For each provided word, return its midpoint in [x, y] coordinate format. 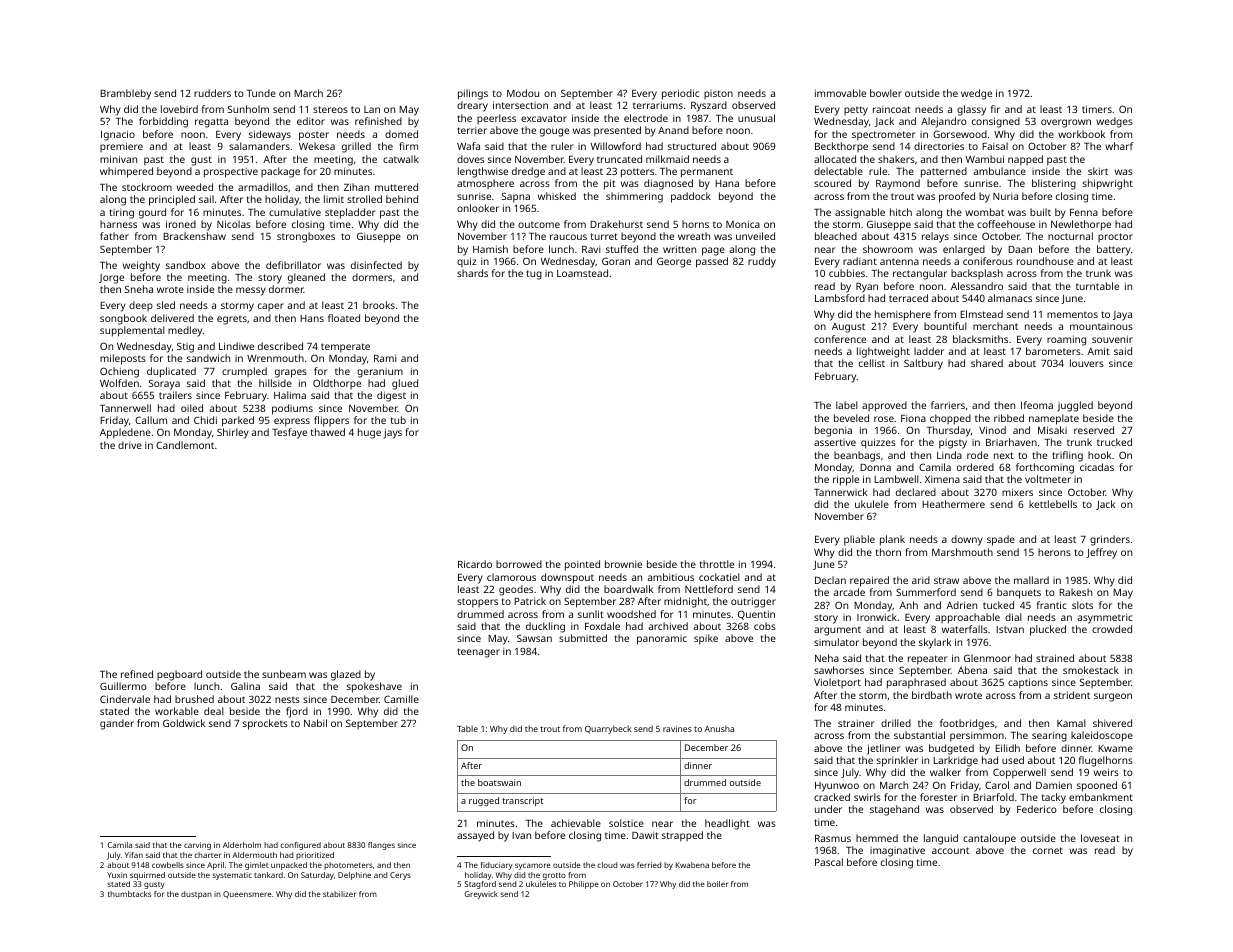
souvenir [1112, 339]
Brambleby [125, 94]
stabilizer [339, 894]
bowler [886, 93]
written [679, 249]
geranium [380, 373]
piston [718, 94]
